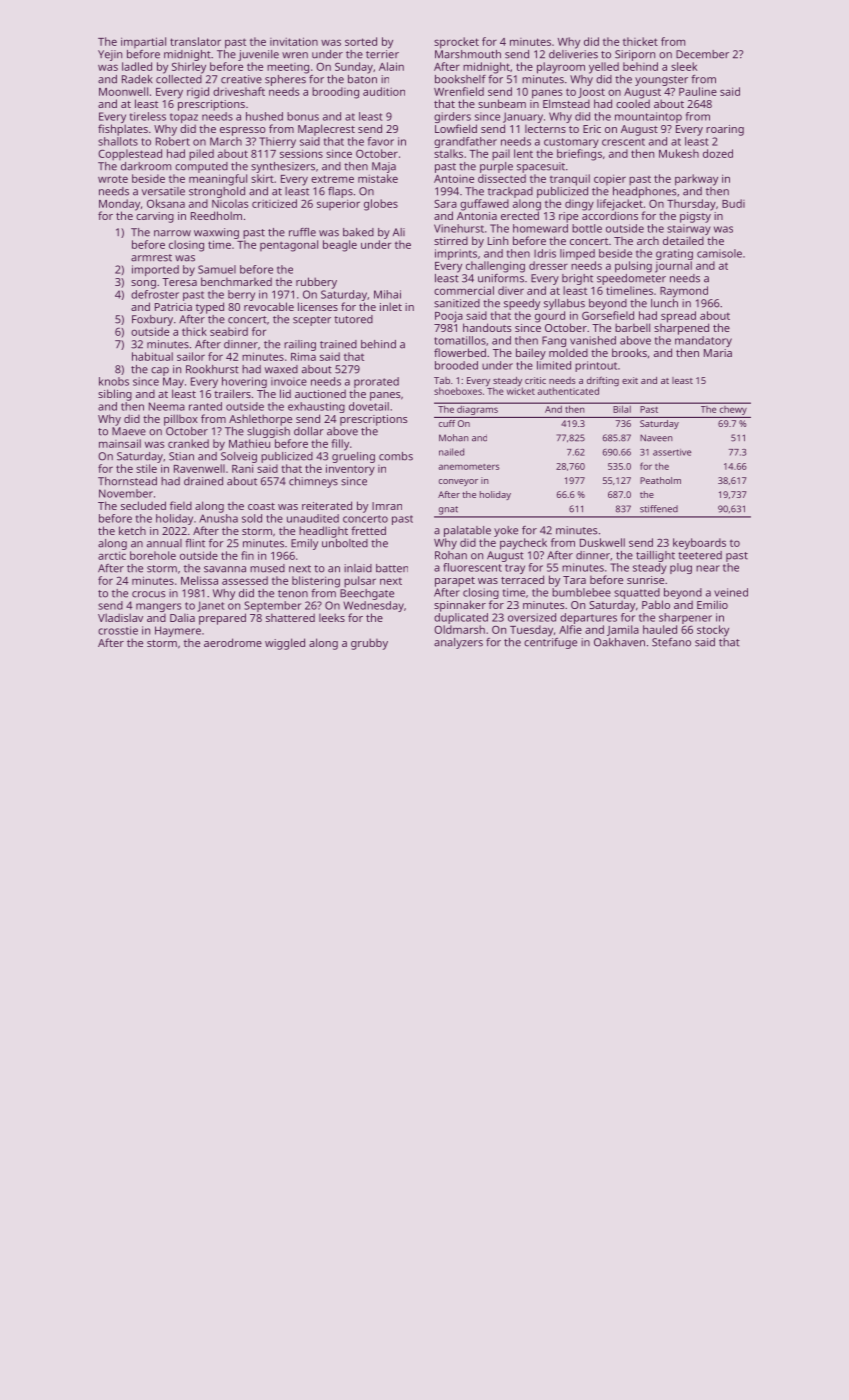  I want to click on Sunday, so click(354, 68).
